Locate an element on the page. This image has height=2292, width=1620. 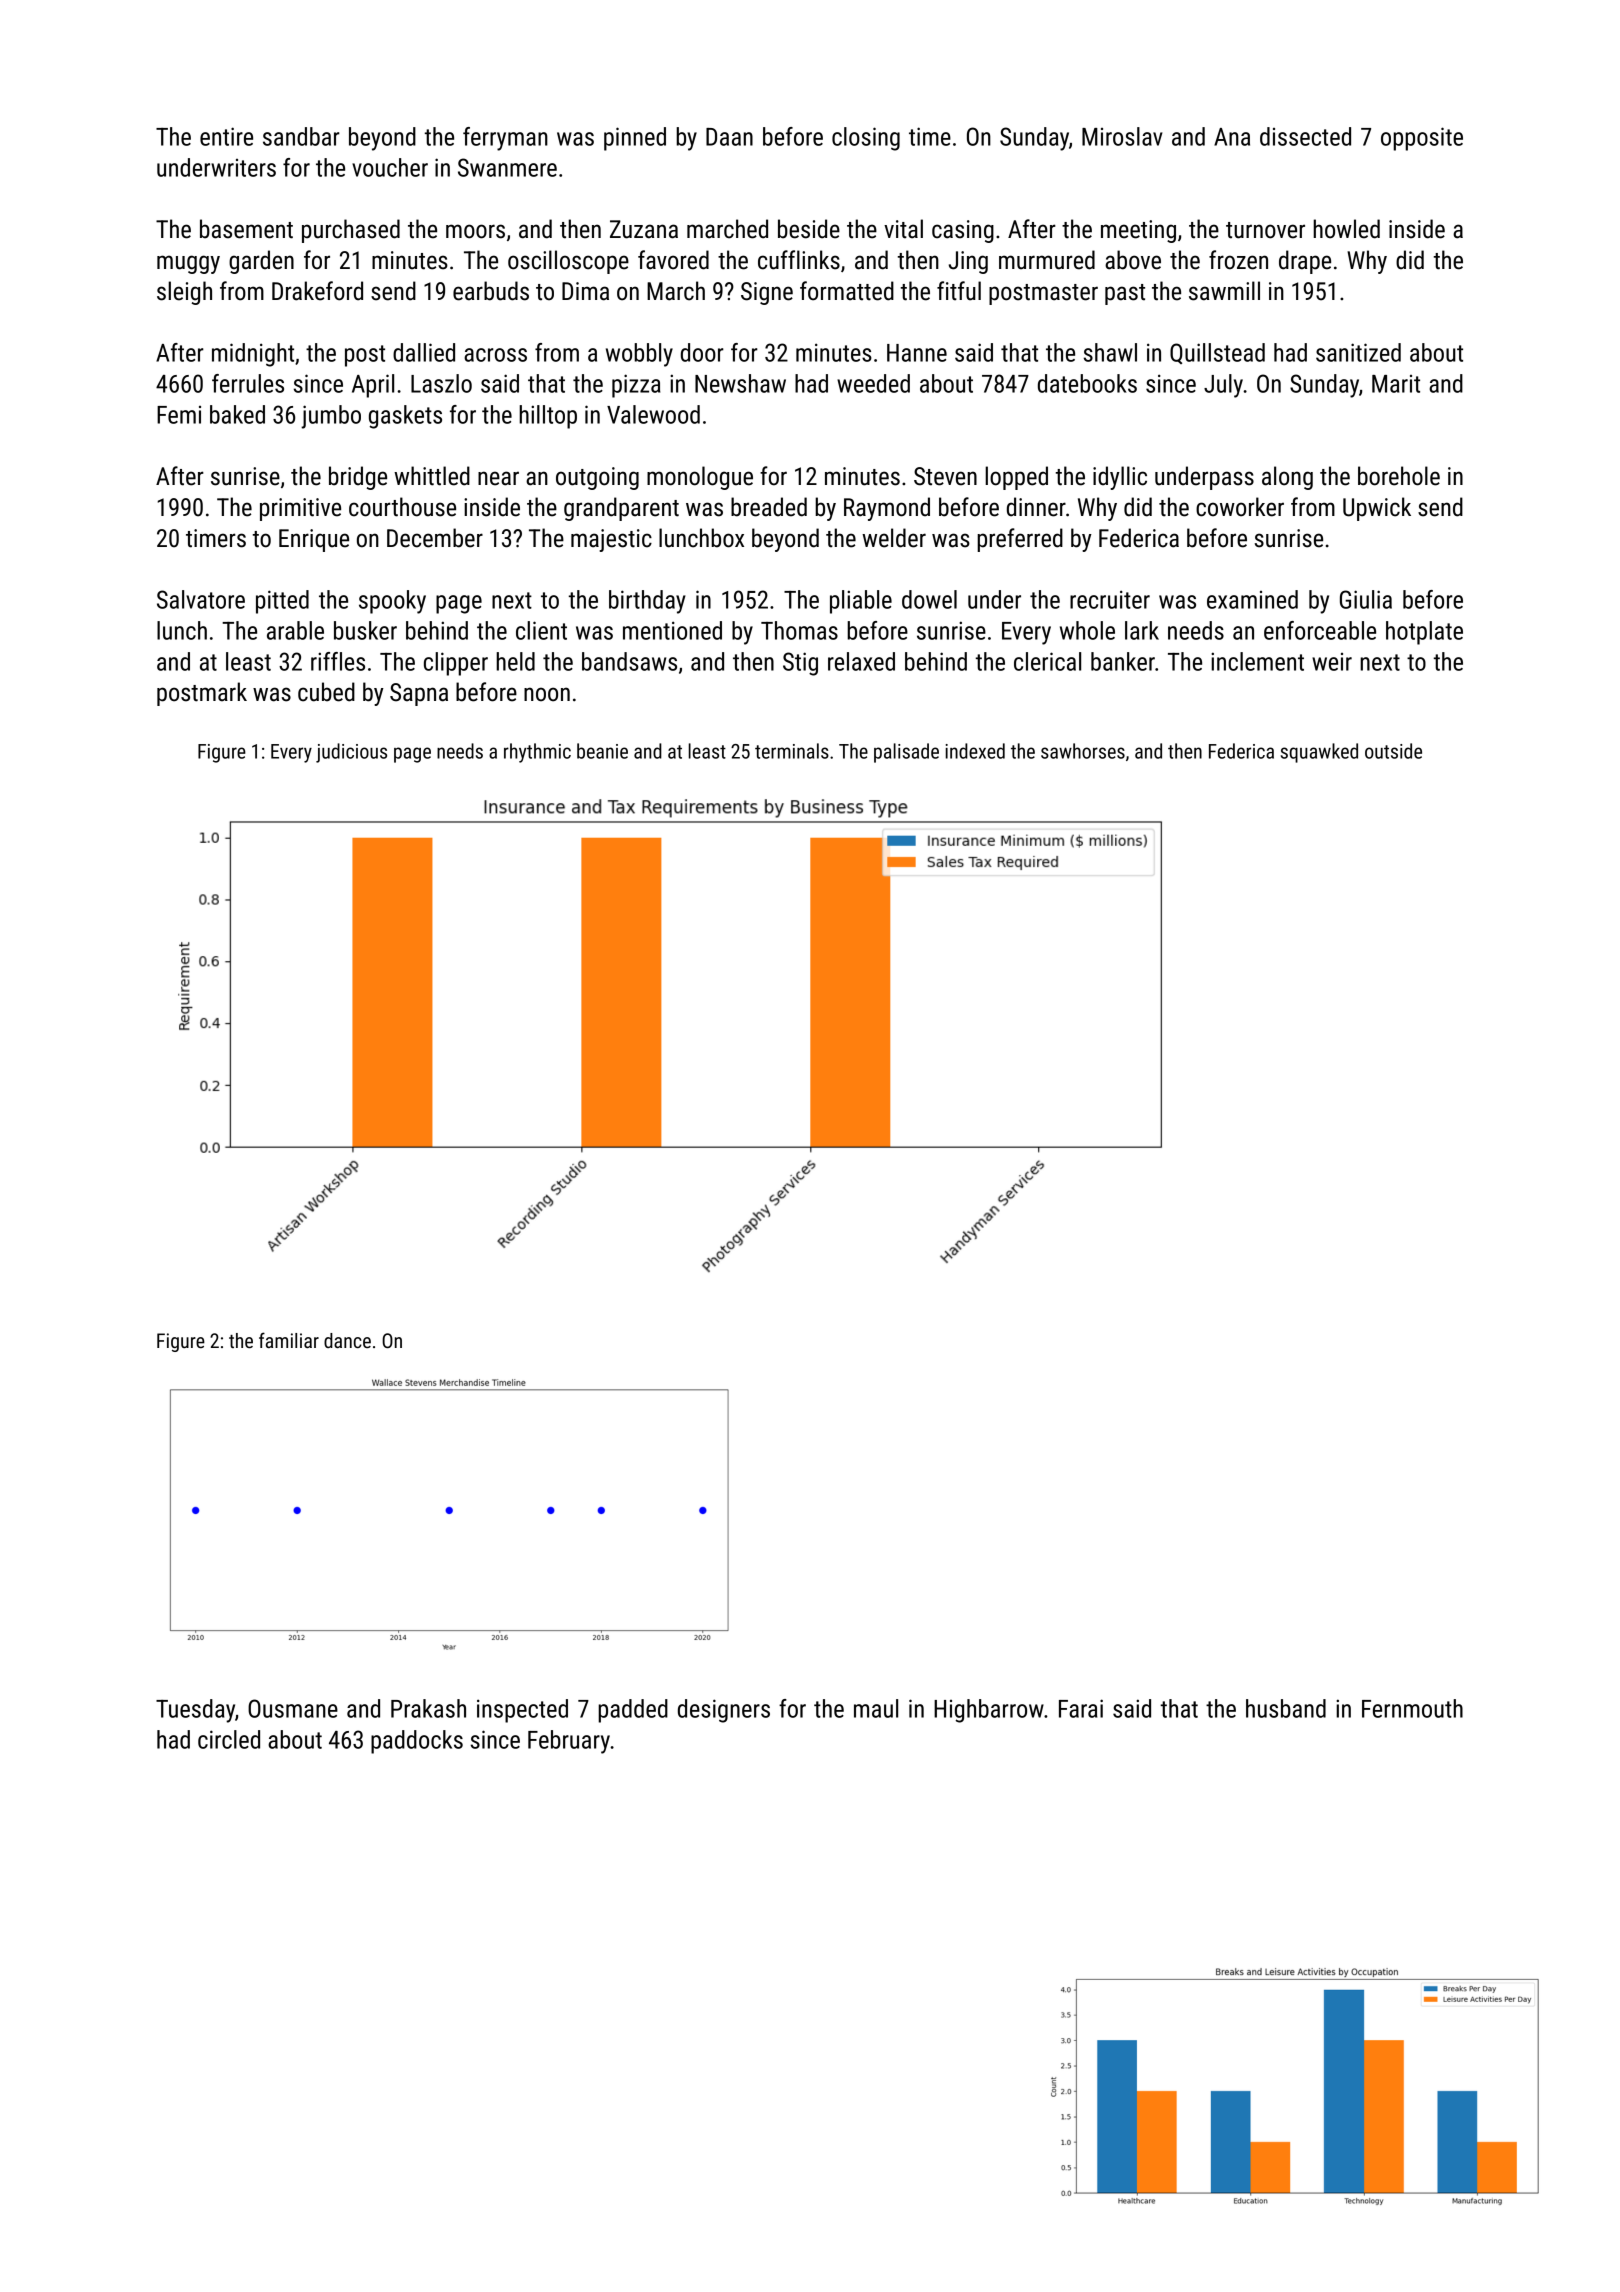
beanie is located at coordinates (602, 751).
